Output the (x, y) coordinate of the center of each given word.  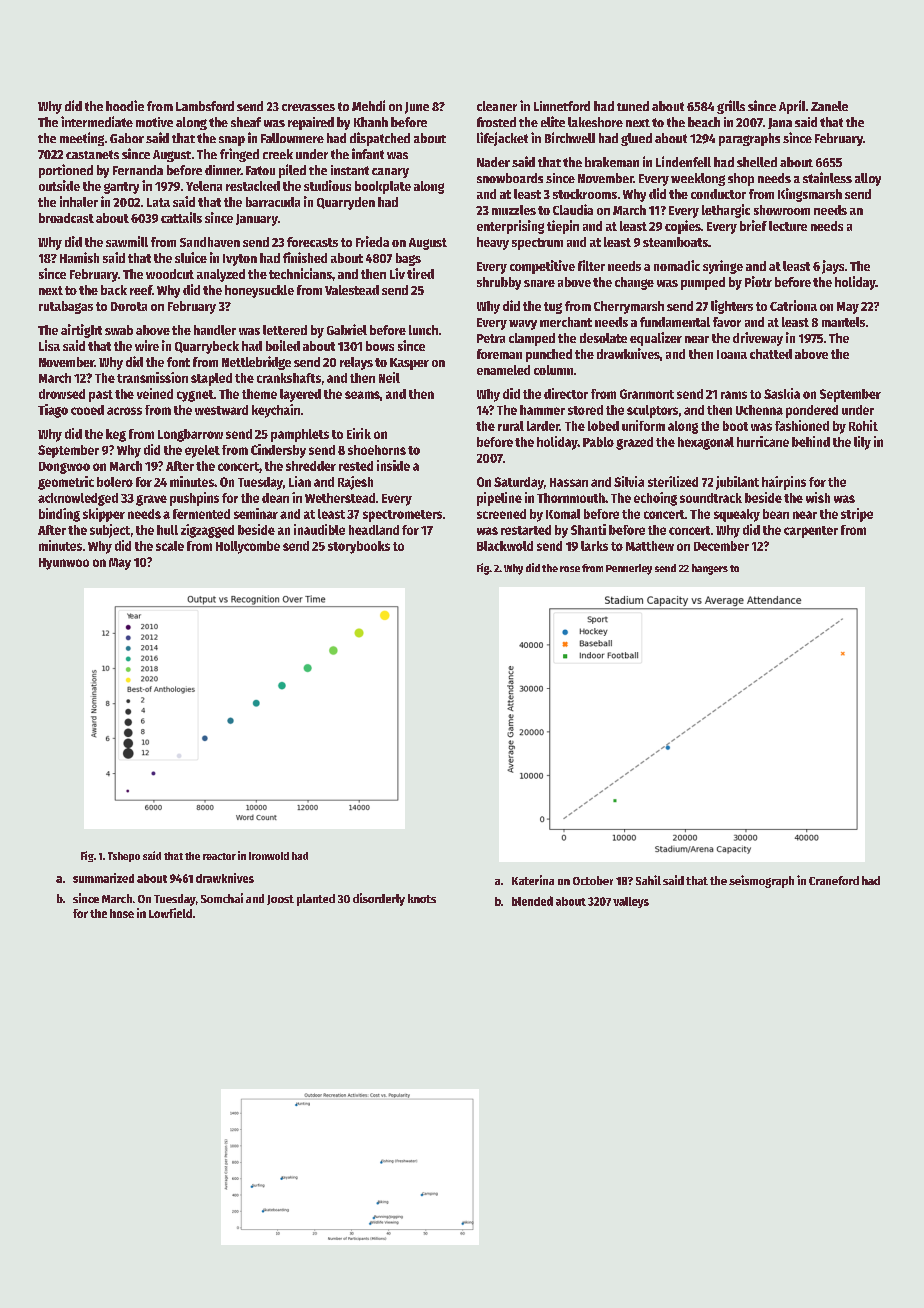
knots (422, 898)
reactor (219, 856)
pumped (703, 283)
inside (393, 465)
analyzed (221, 275)
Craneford (834, 880)
